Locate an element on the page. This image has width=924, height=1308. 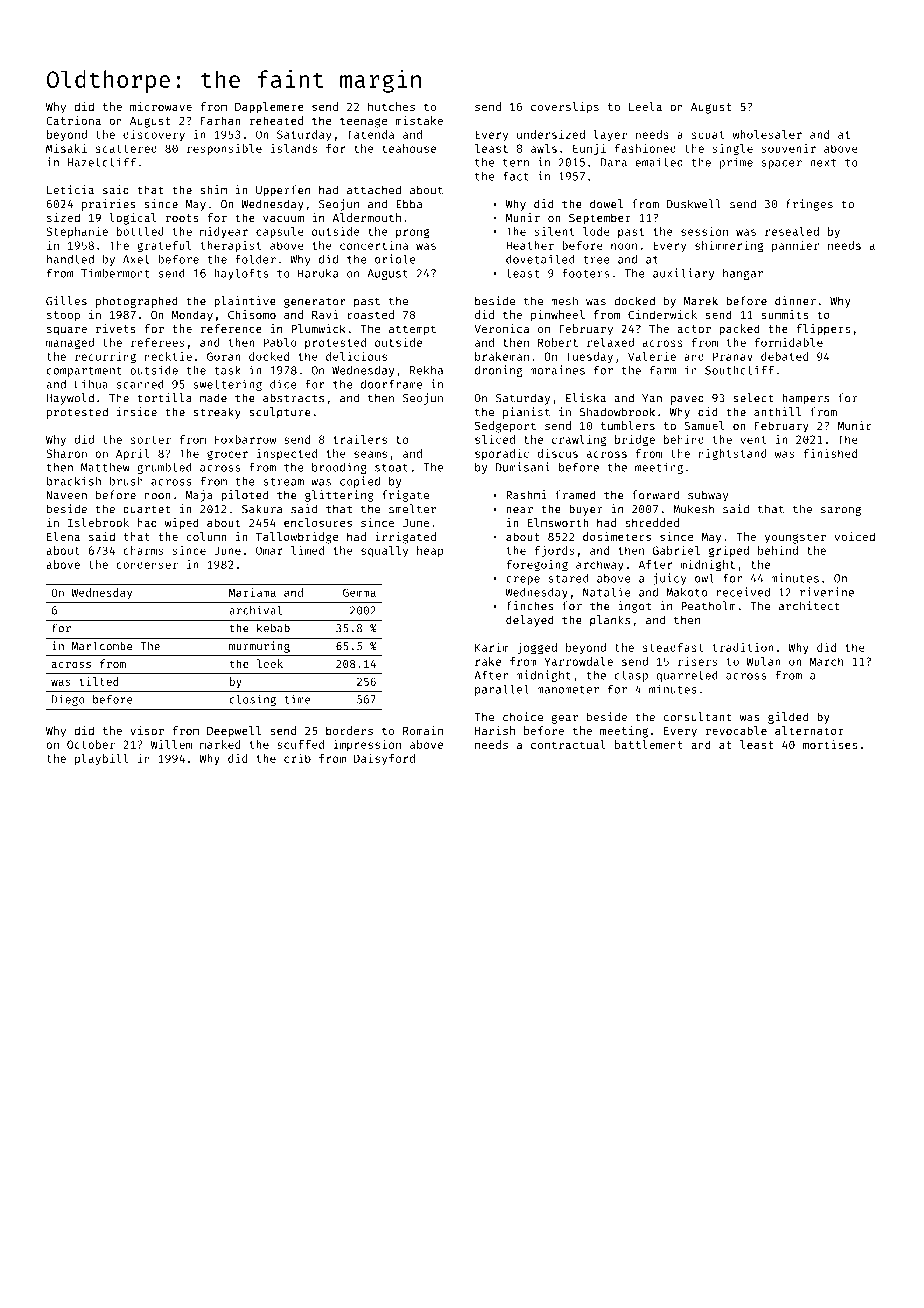
midyear is located at coordinates (224, 232).
